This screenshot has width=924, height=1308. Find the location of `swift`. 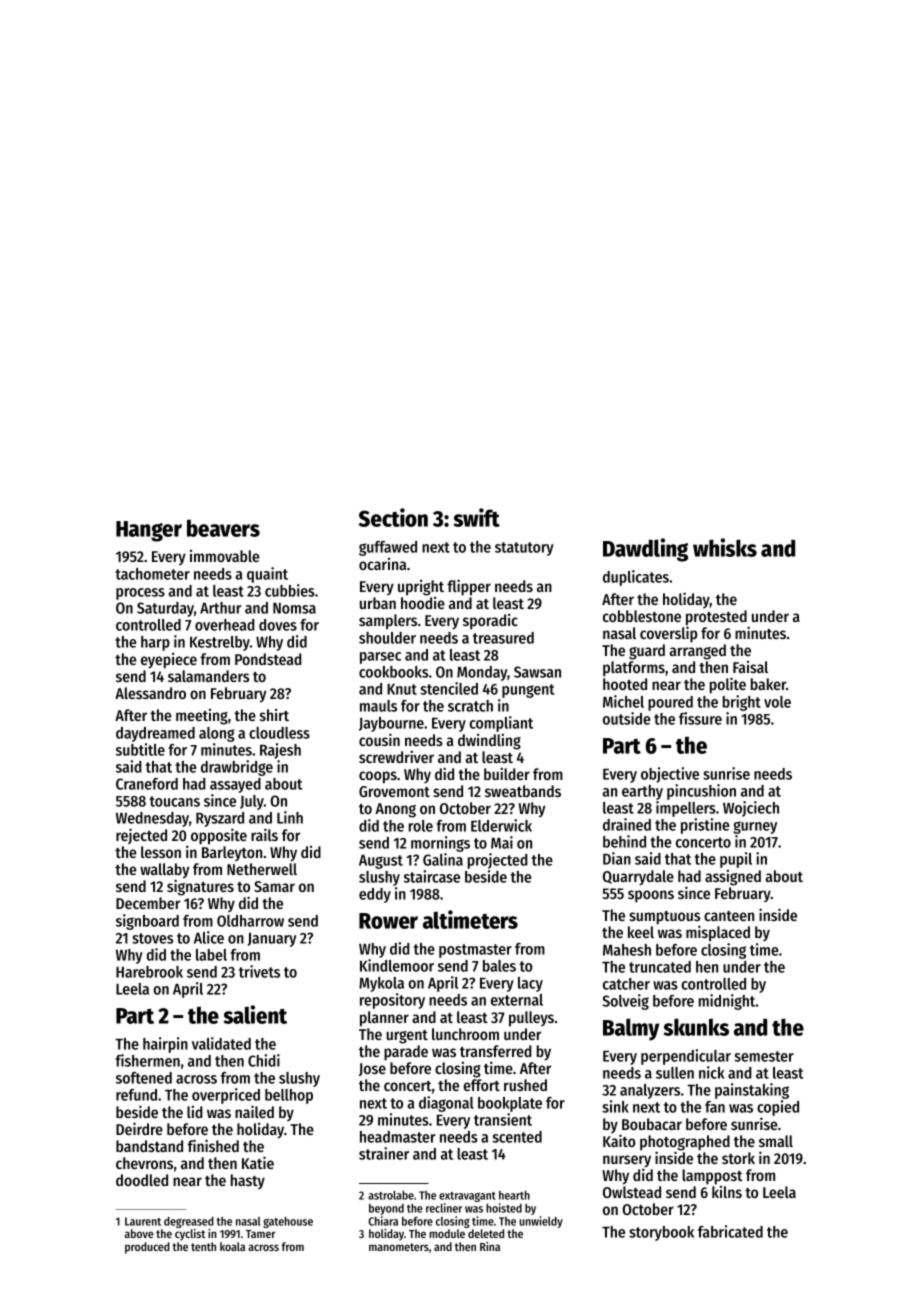

swift is located at coordinates (477, 517).
